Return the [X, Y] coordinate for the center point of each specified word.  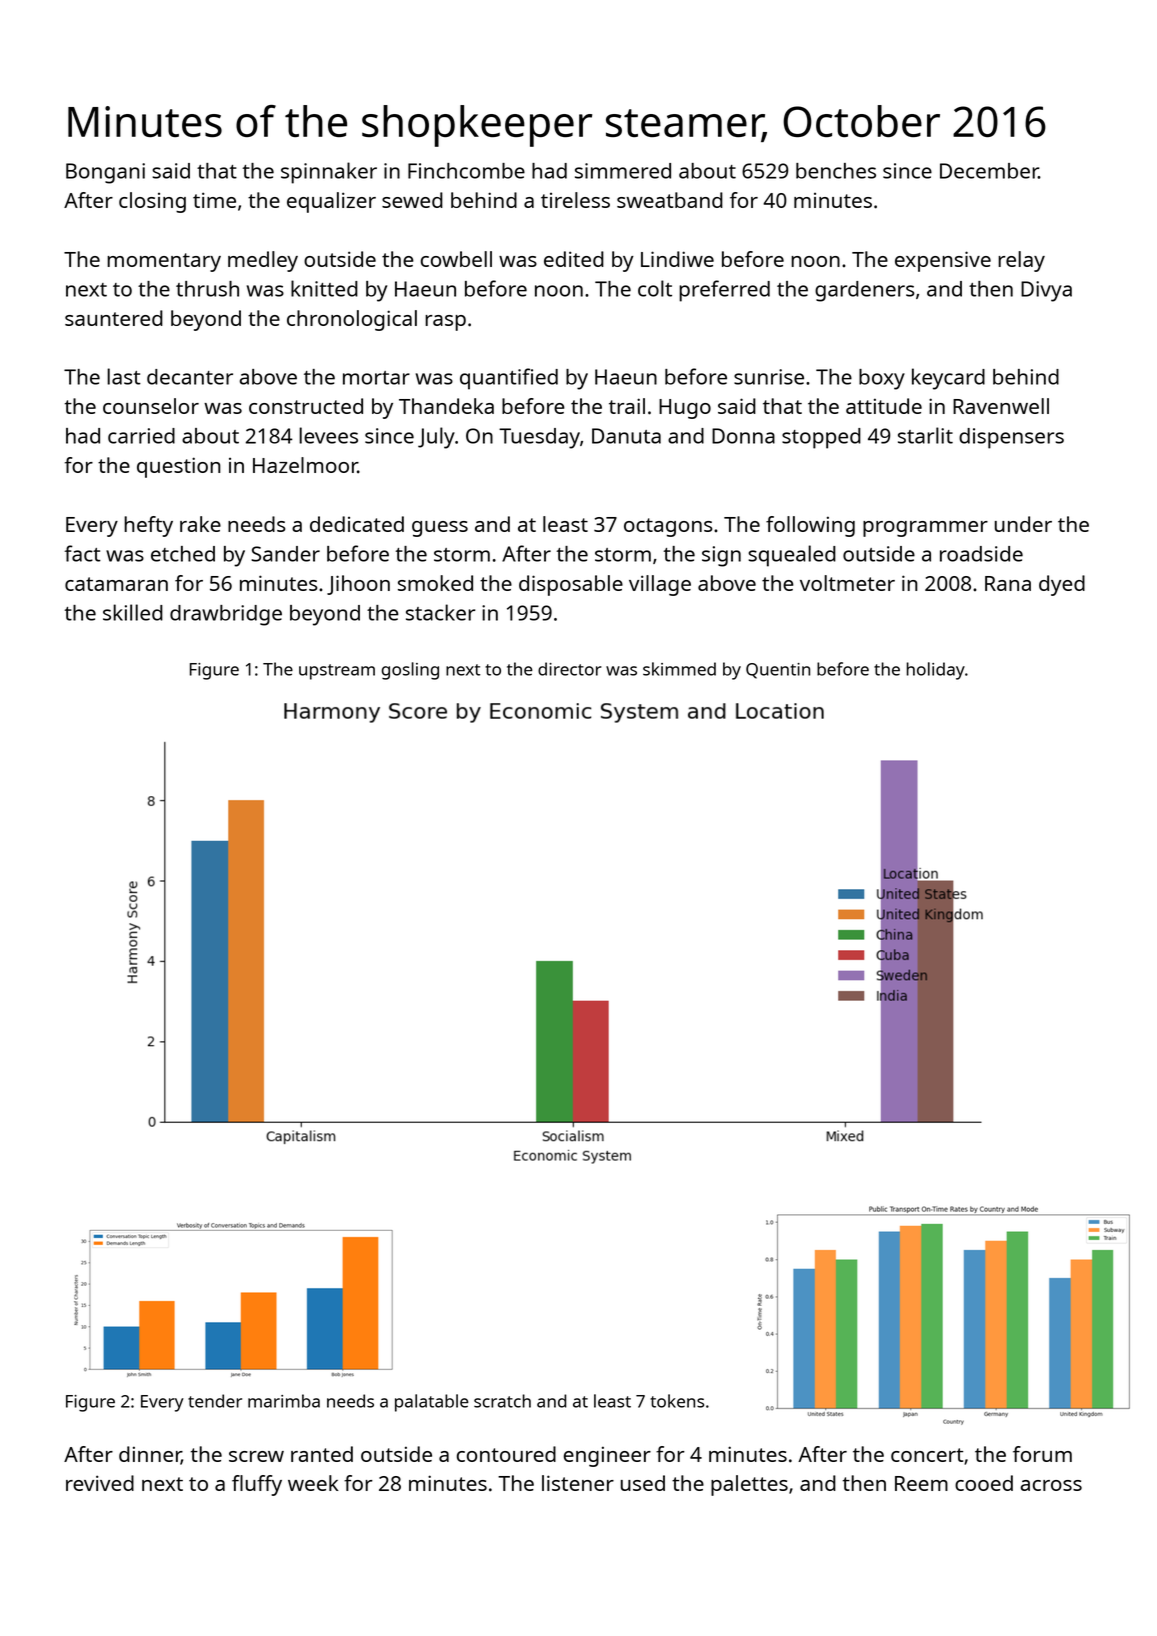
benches [836, 171]
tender [215, 1401]
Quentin [778, 671]
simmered [623, 171]
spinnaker [329, 173]
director [570, 669]
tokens [677, 1401]
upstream [337, 672]
